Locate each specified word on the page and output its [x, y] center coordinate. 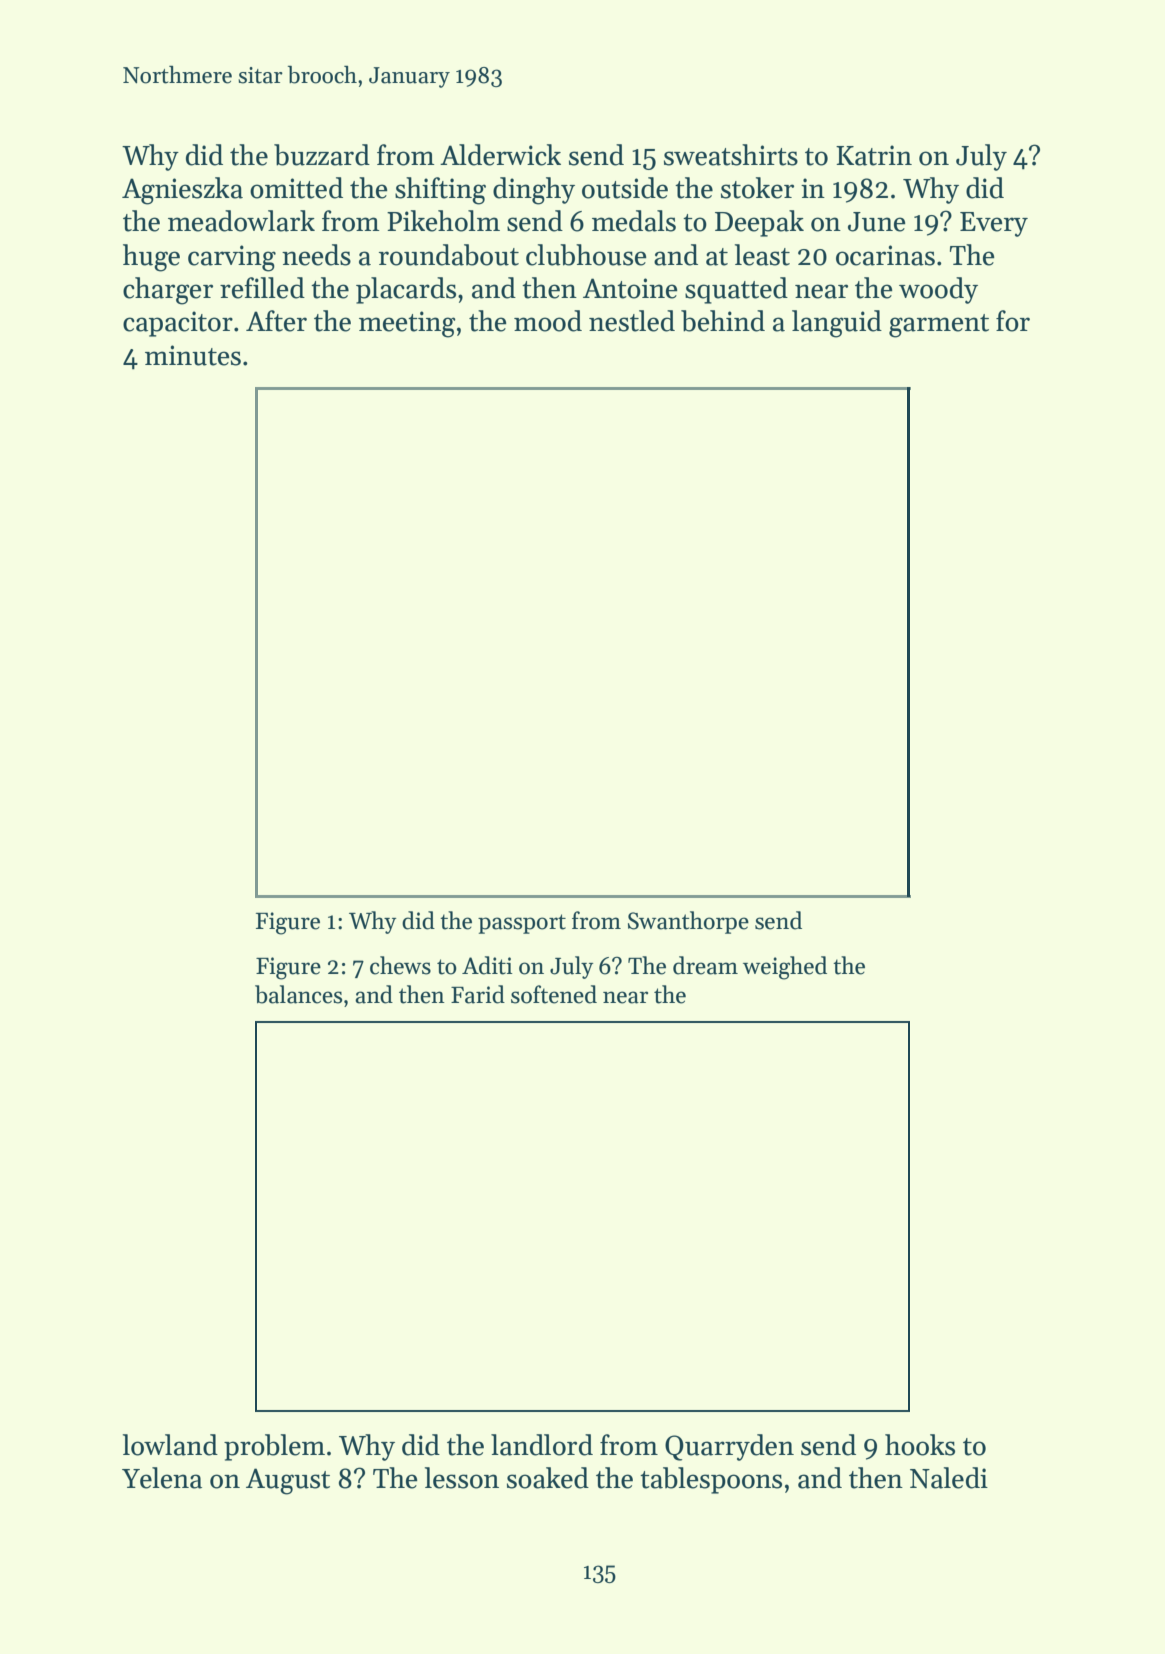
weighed [785, 968]
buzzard [322, 155]
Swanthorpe [688, 922]
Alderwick [500, 155]
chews [400, 965]
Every [994, 224]
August [288, 1481]
